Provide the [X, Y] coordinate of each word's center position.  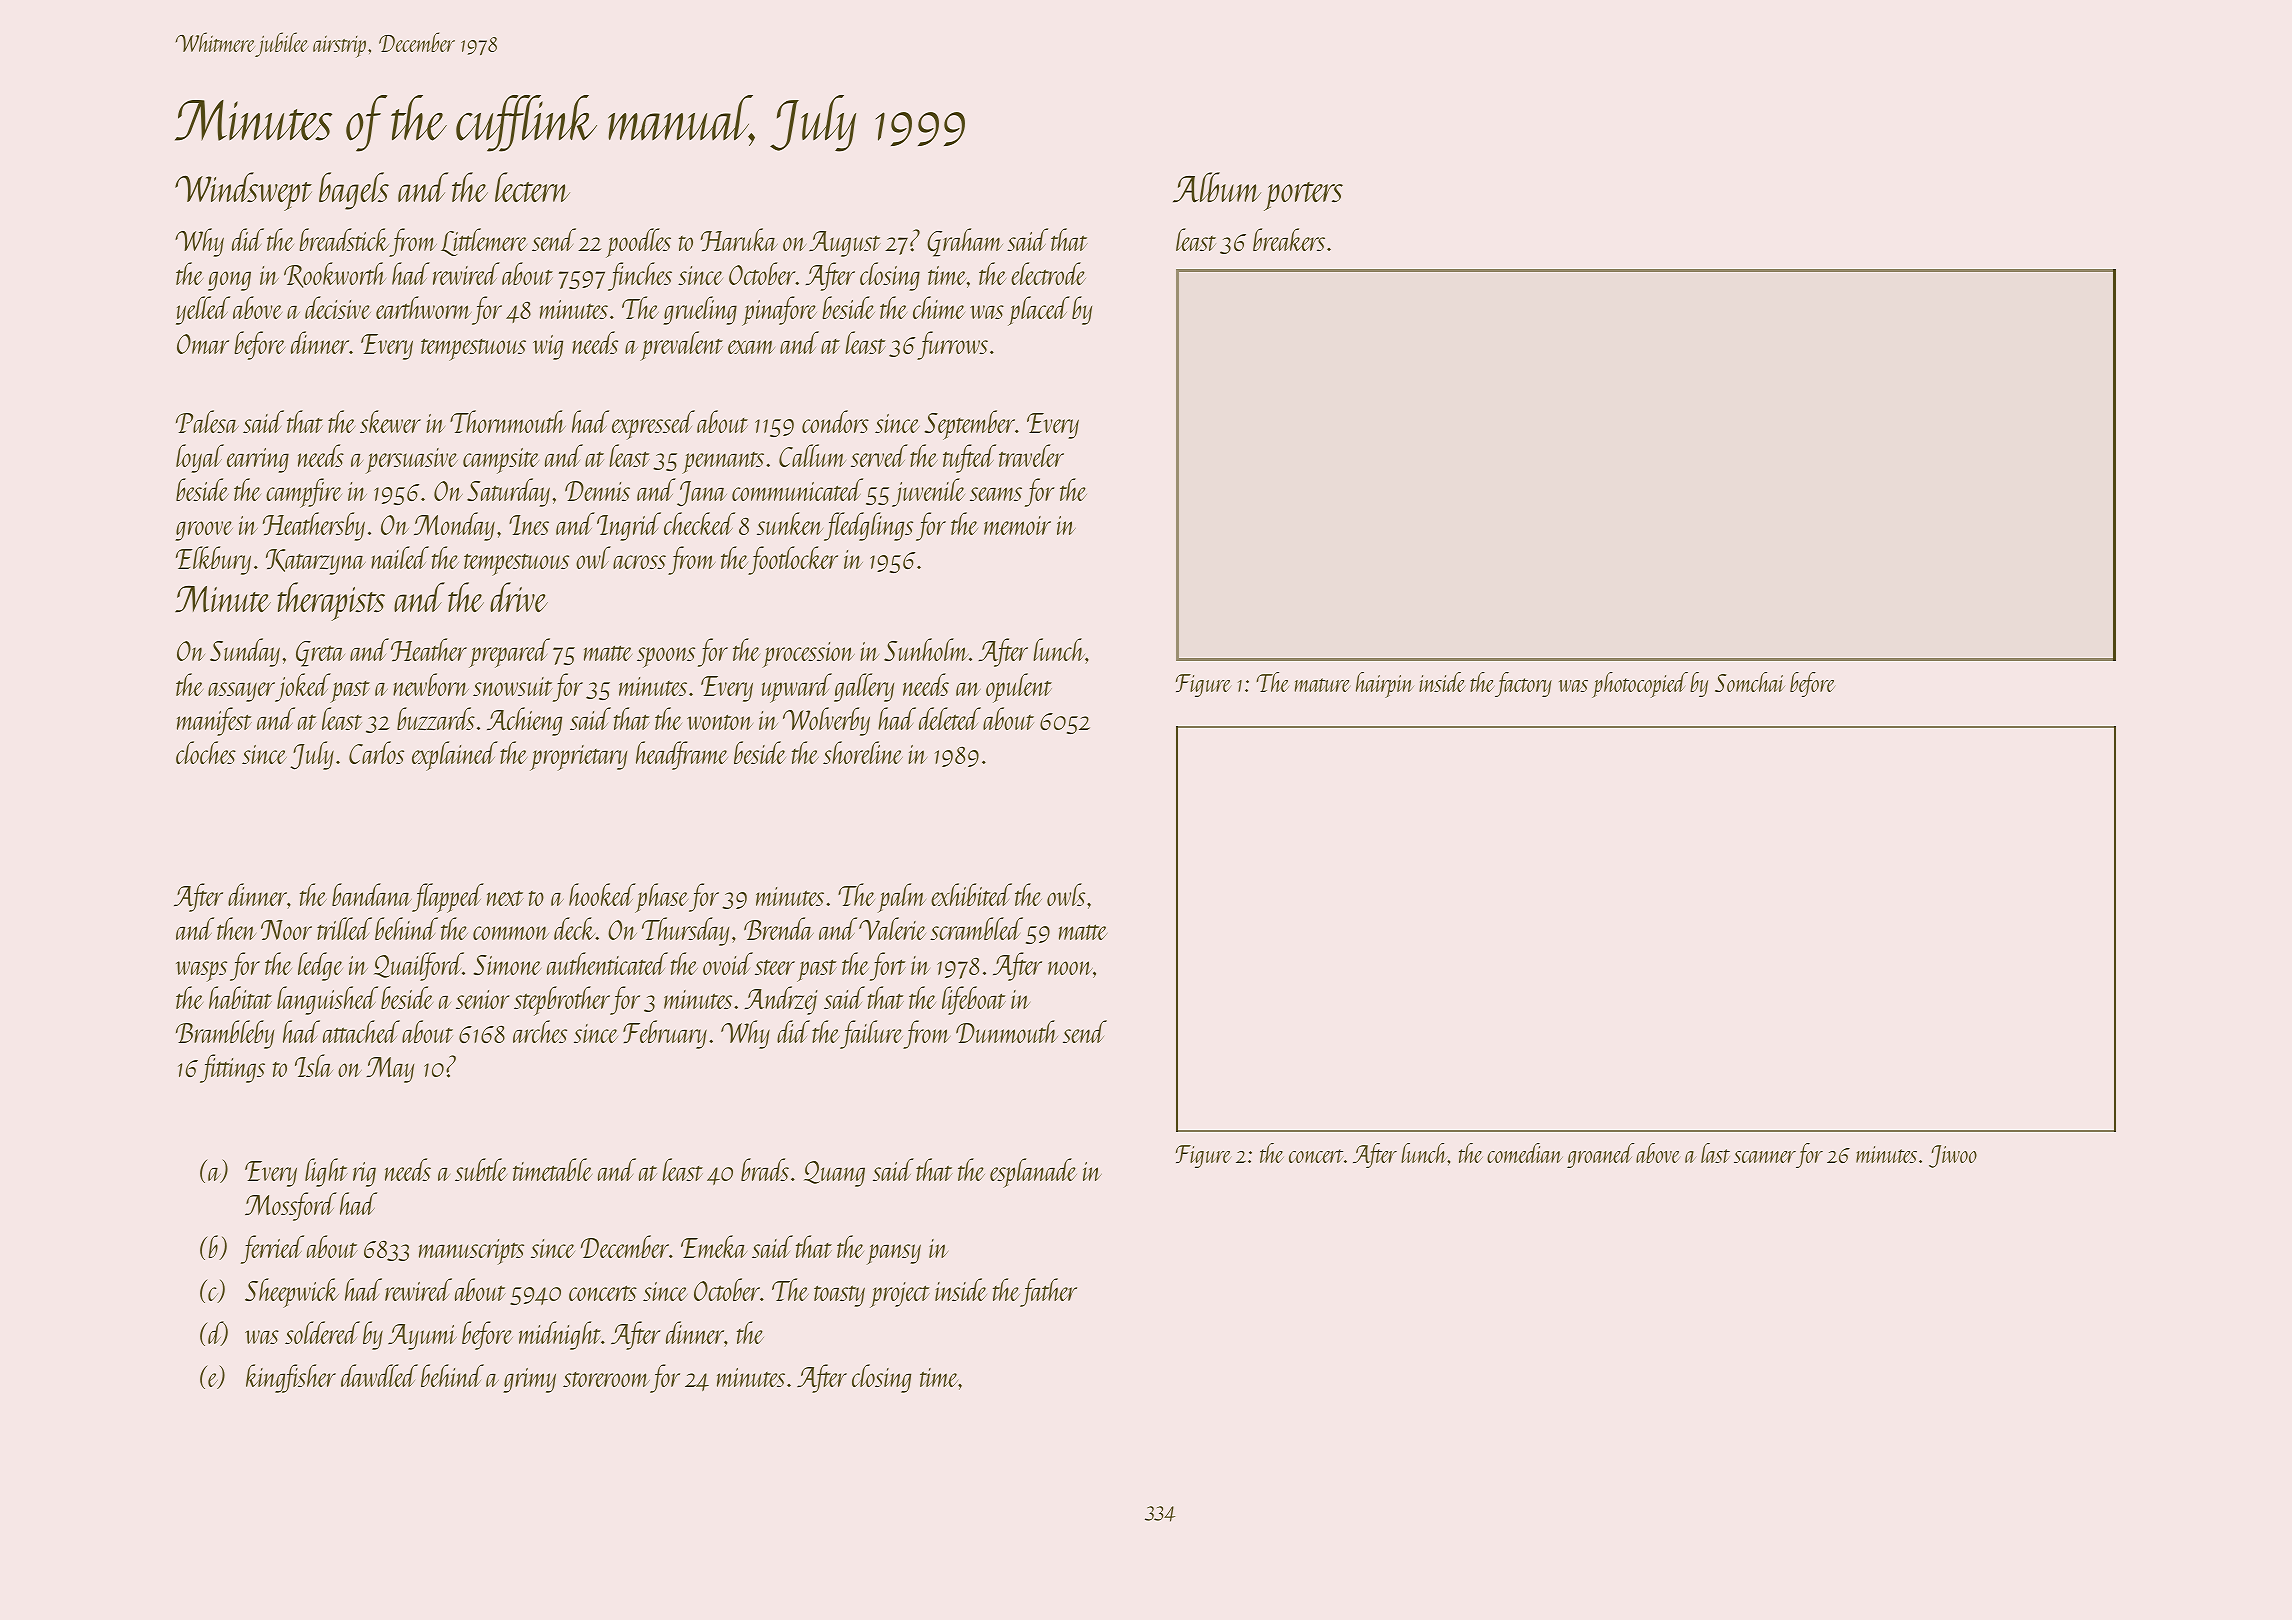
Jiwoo [1953, 1156]
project [900, 1295]
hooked [602, 894]
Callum [812, 455]
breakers [1289, 239]
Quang [834, 1174]
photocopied [1640, 685]
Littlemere [484, 242]
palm [902, 898]
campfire [304, 493]
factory [1523, 684]
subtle [481, 1169]
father [1048, 1292]
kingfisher [291, 1378]
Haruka [739, 239]
